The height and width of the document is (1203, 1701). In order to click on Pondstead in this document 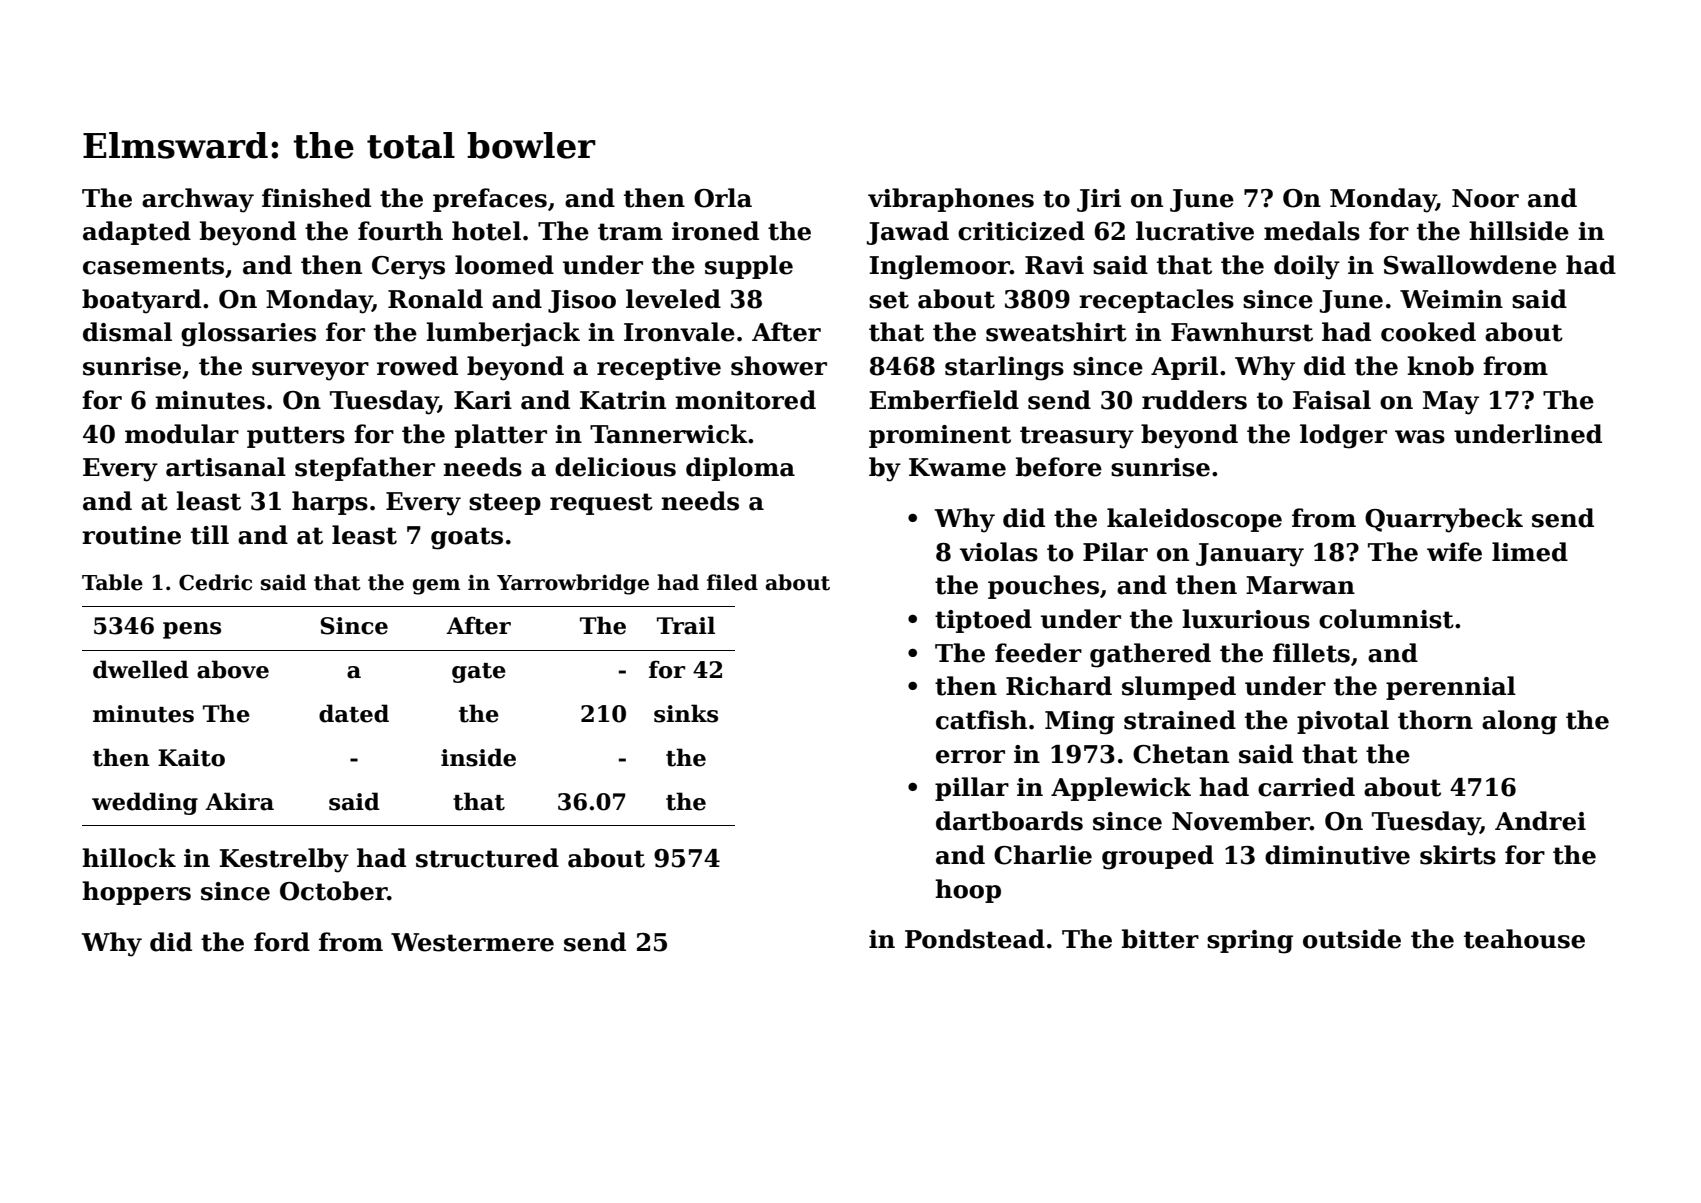, I will do `click(975, 939)`.
